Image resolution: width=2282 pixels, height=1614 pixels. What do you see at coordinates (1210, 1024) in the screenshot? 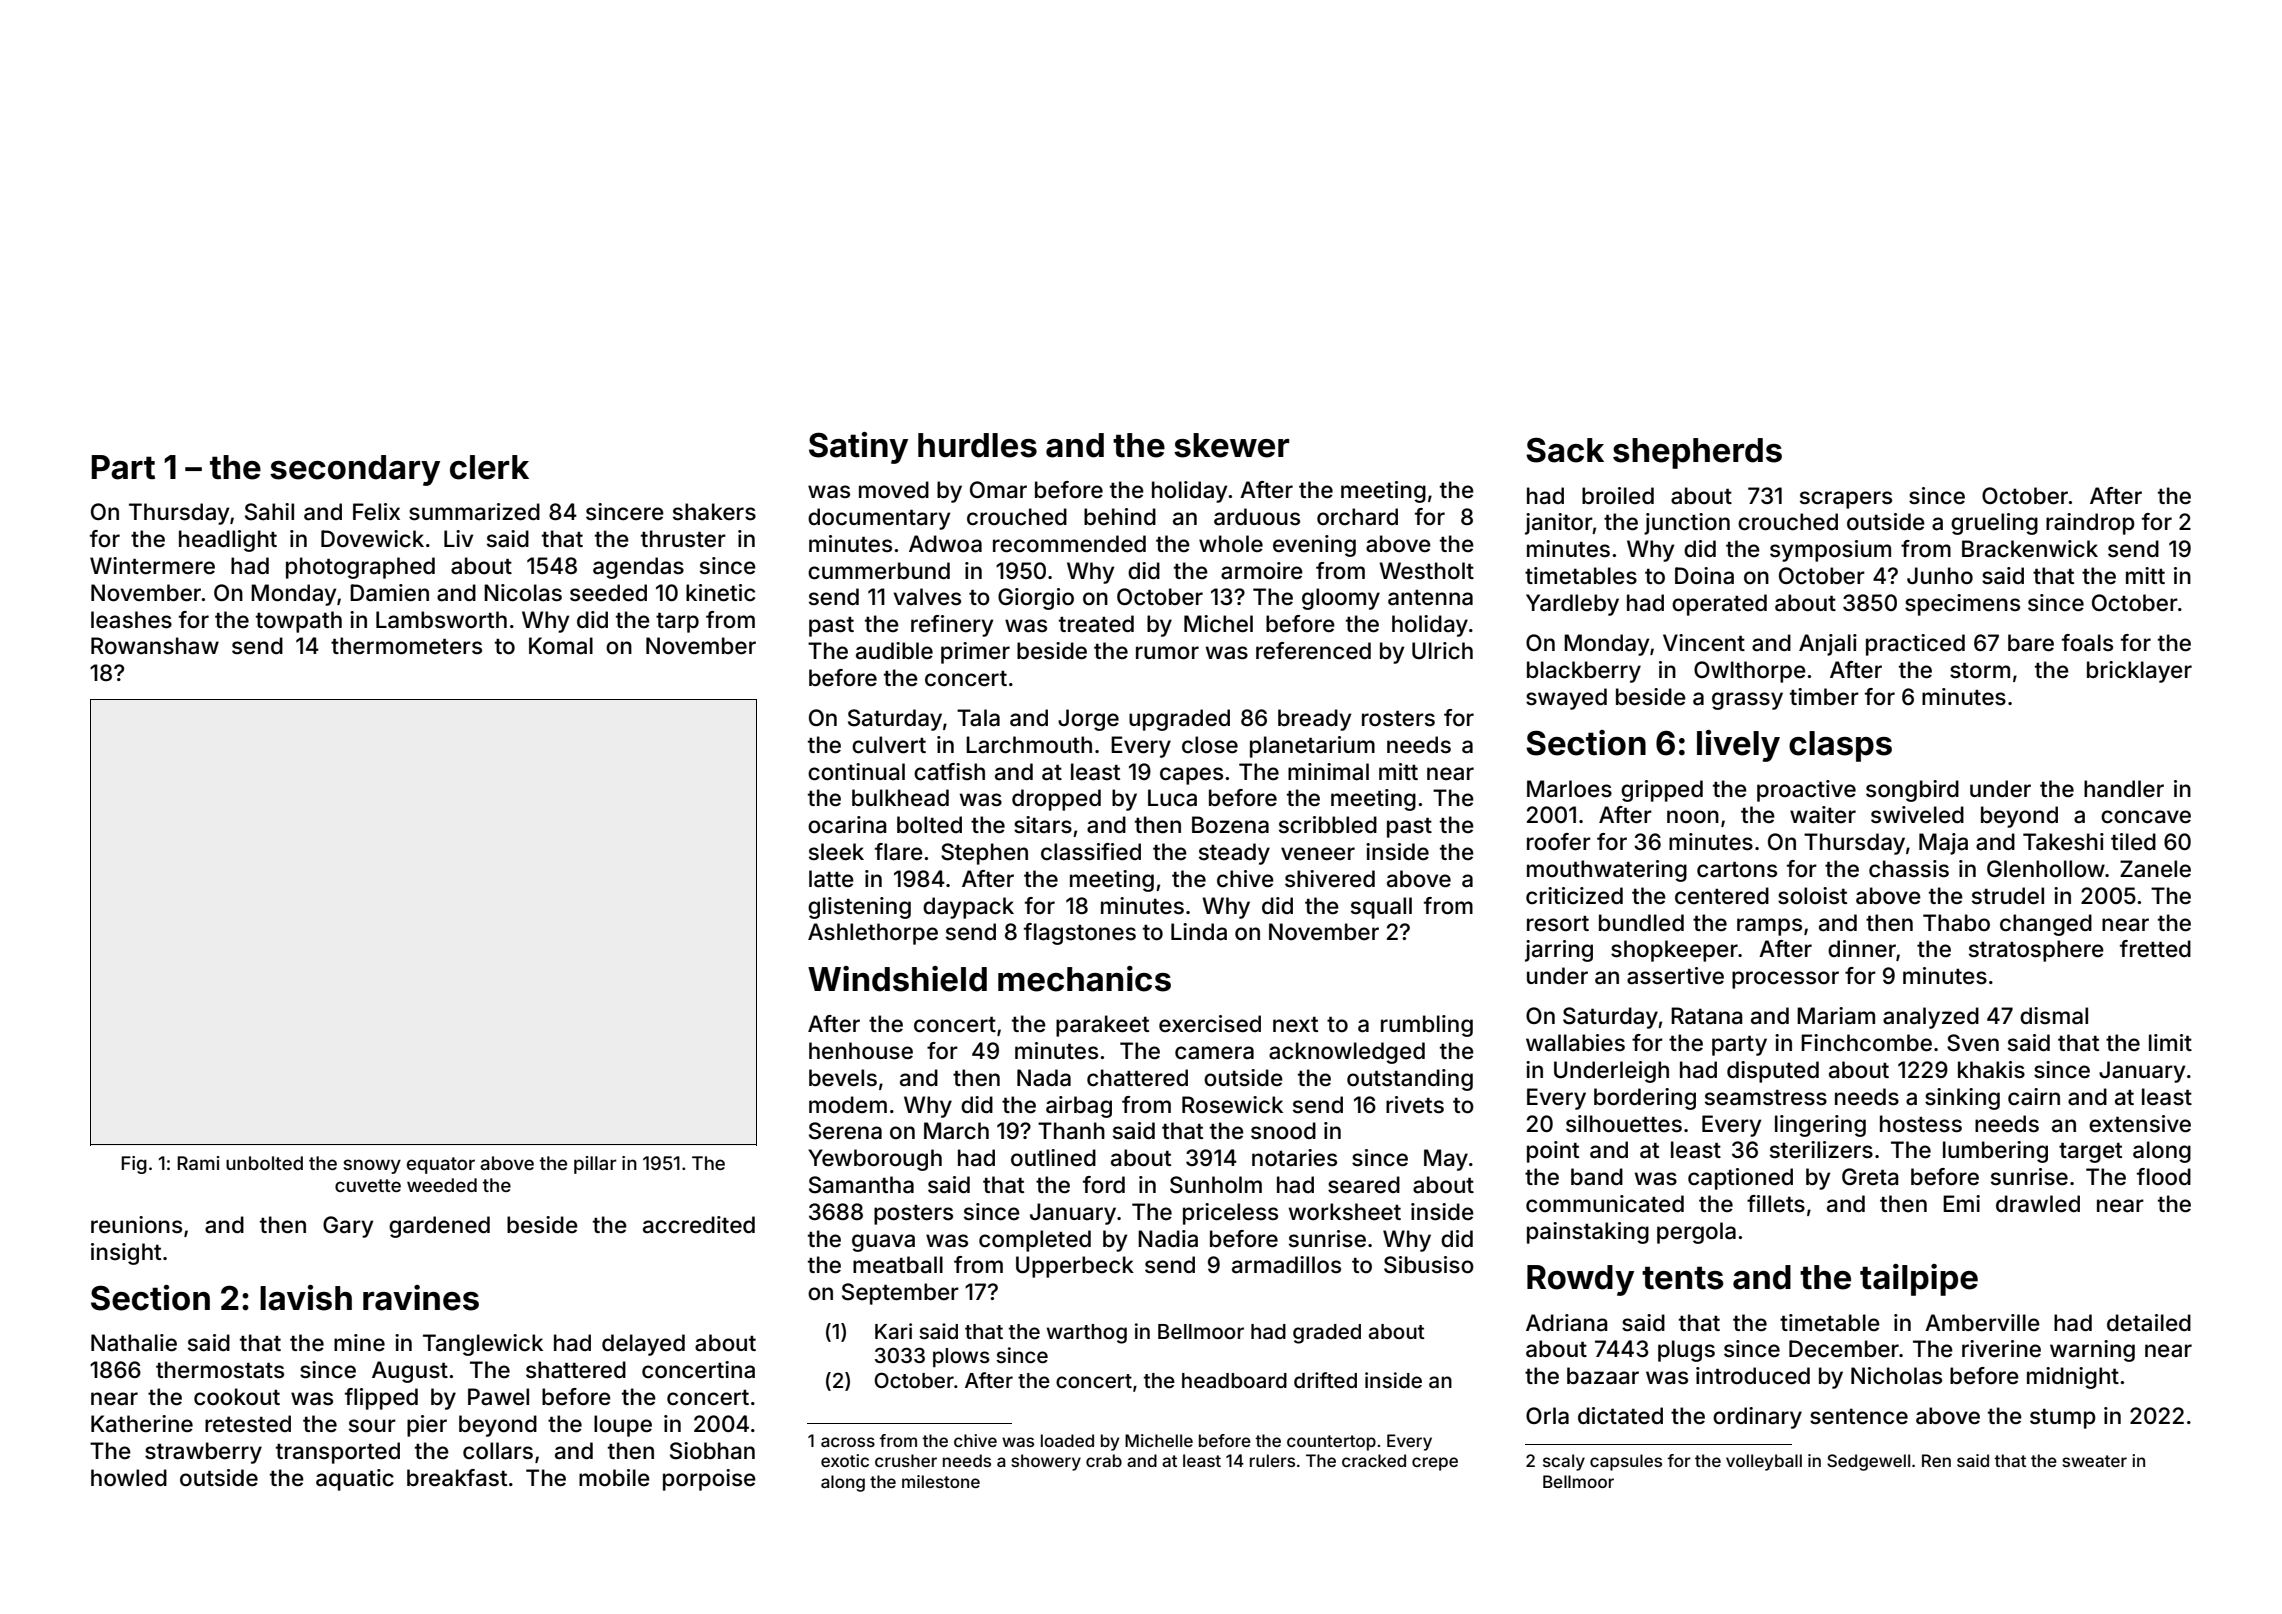
I see `exercised` at bounding box center [1210, 1024].
